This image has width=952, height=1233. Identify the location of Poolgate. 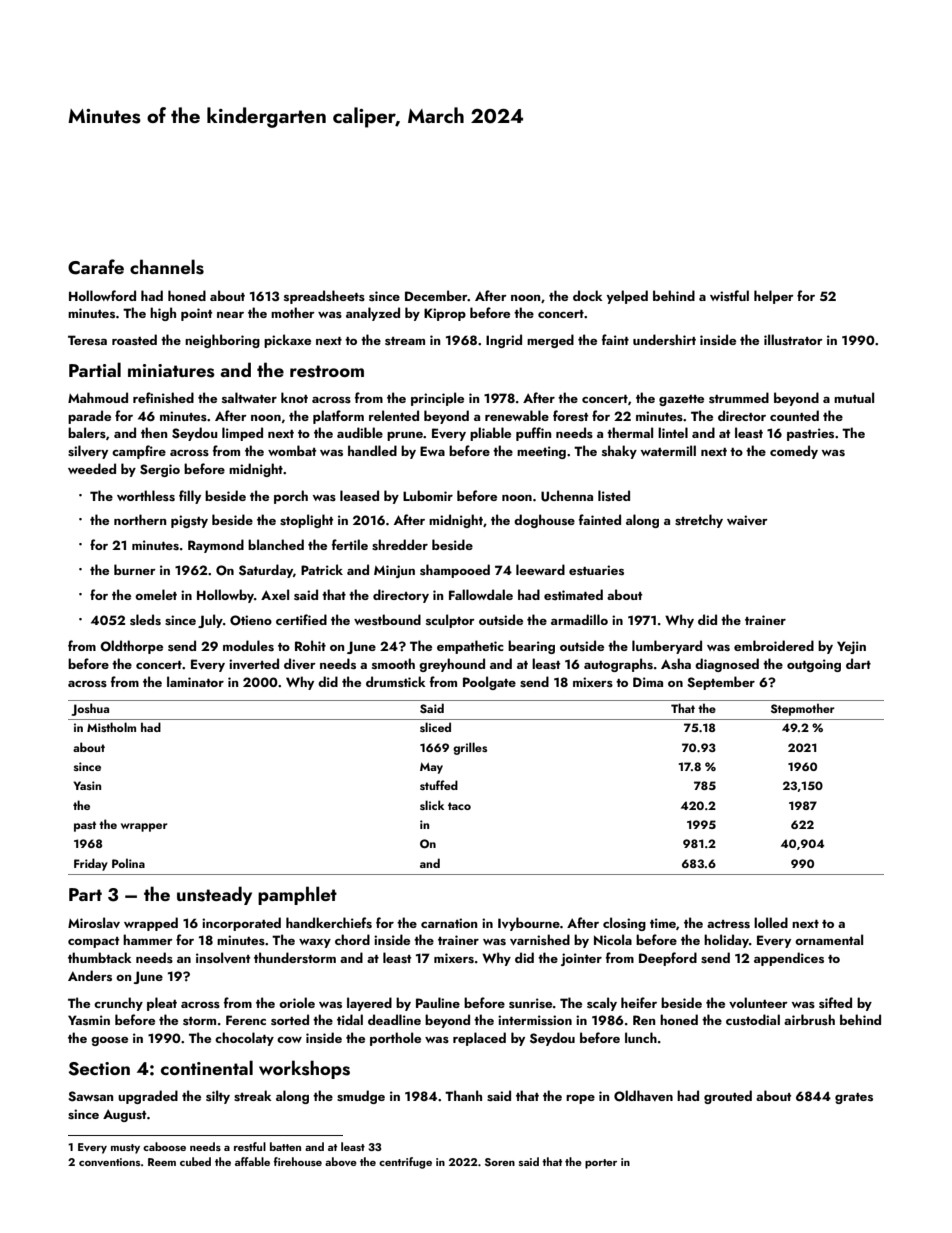
(489, 683).
